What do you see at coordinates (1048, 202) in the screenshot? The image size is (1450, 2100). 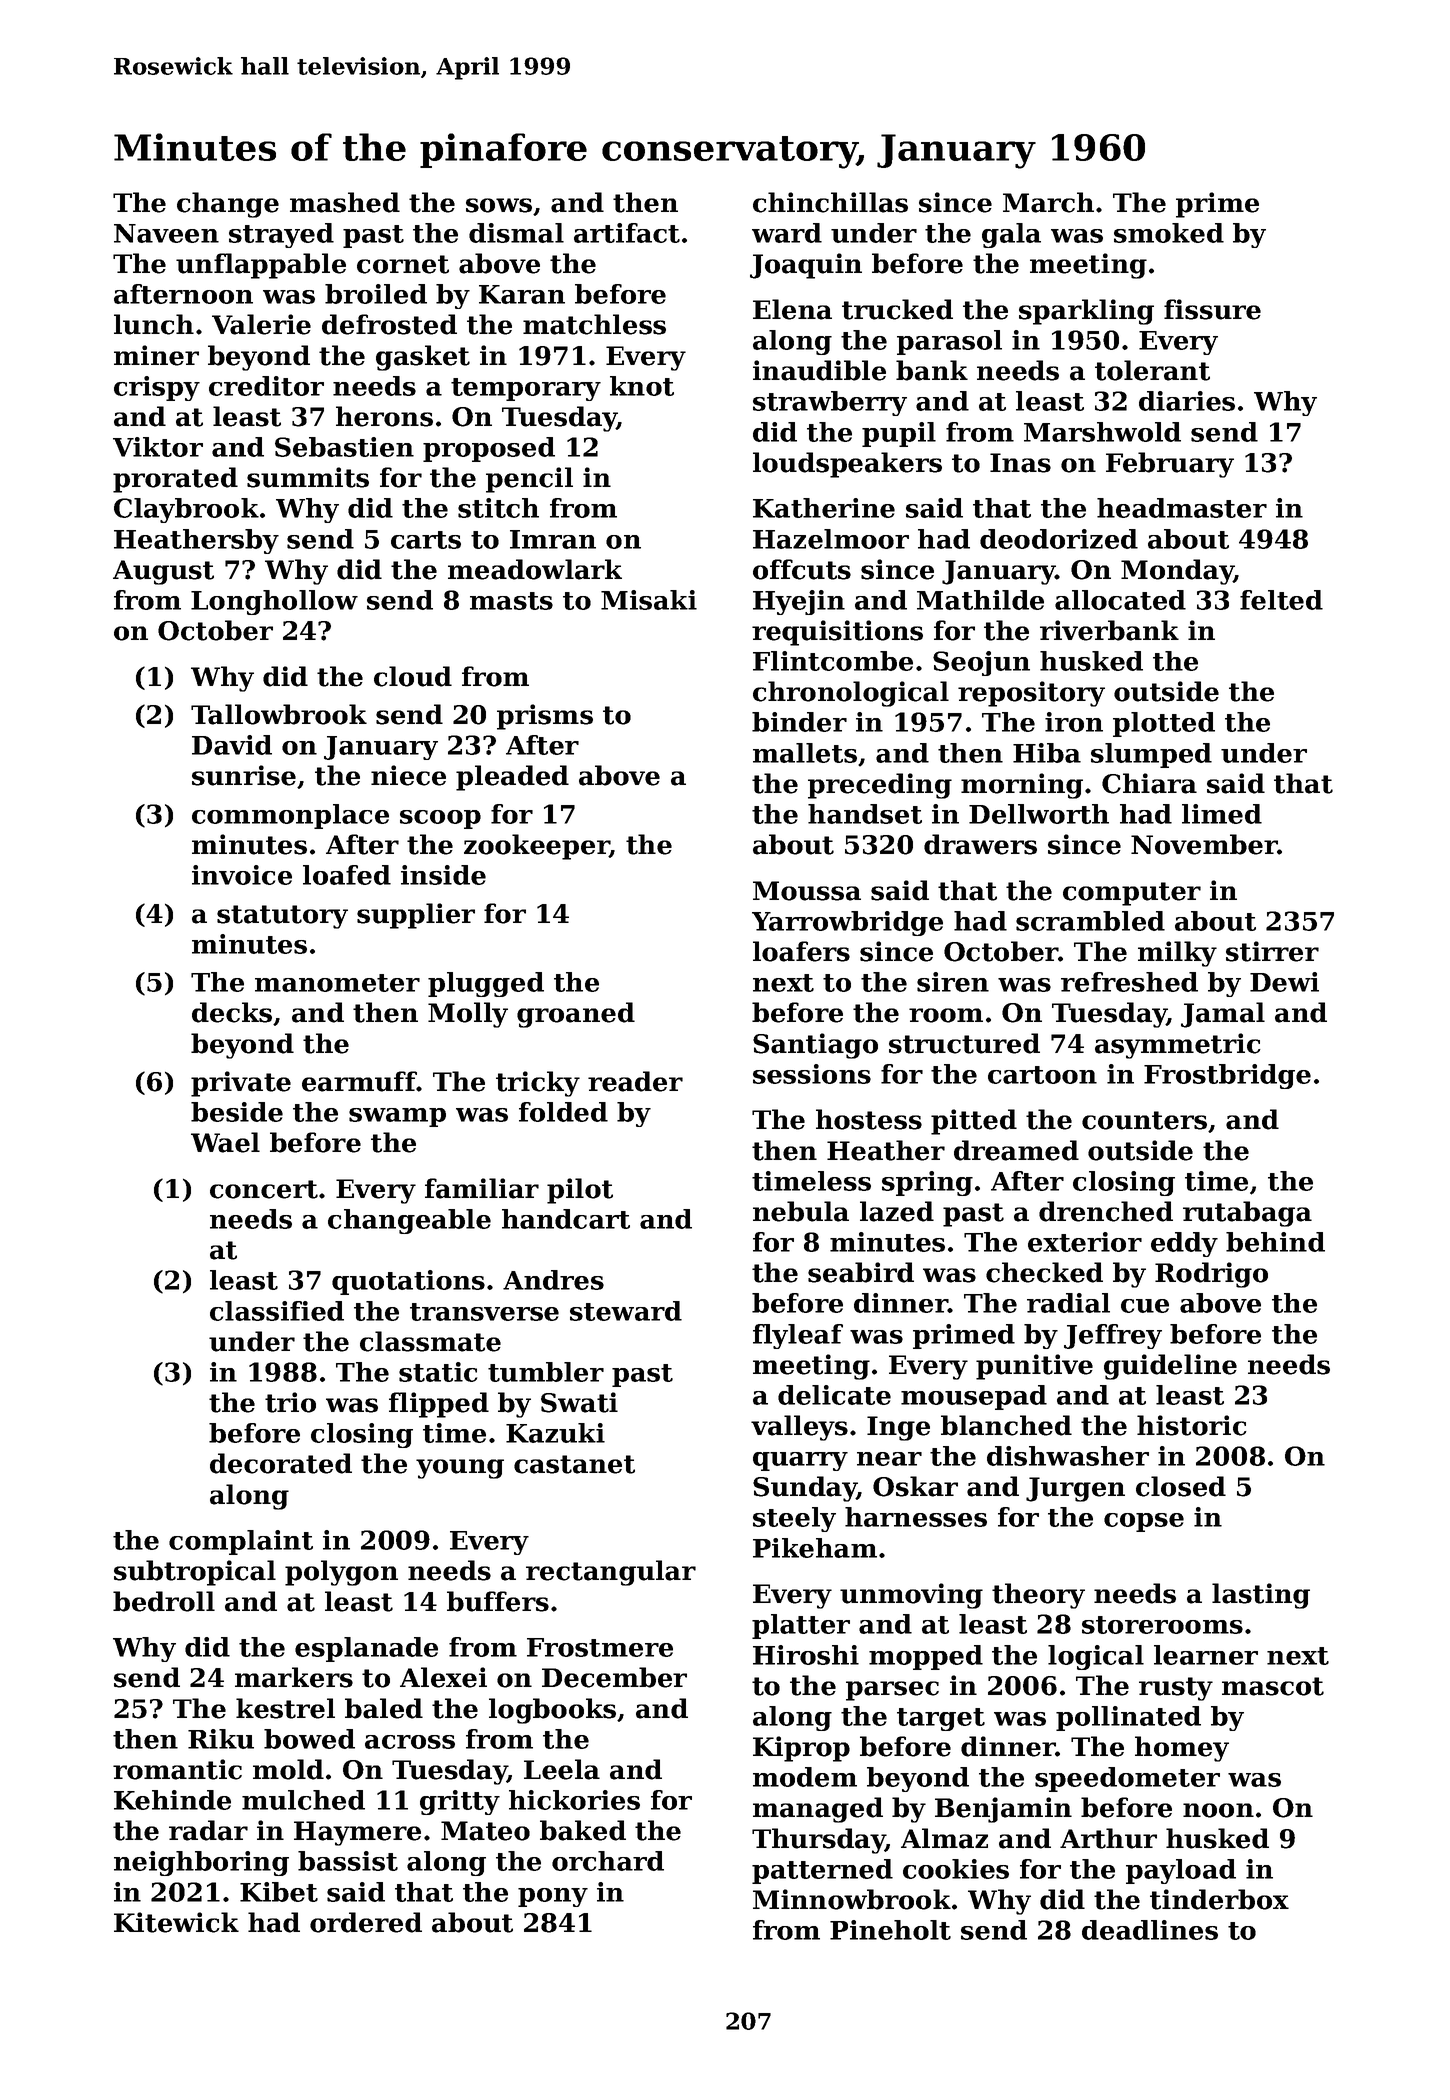 I see `March` at bounding box center [1048, 202].
